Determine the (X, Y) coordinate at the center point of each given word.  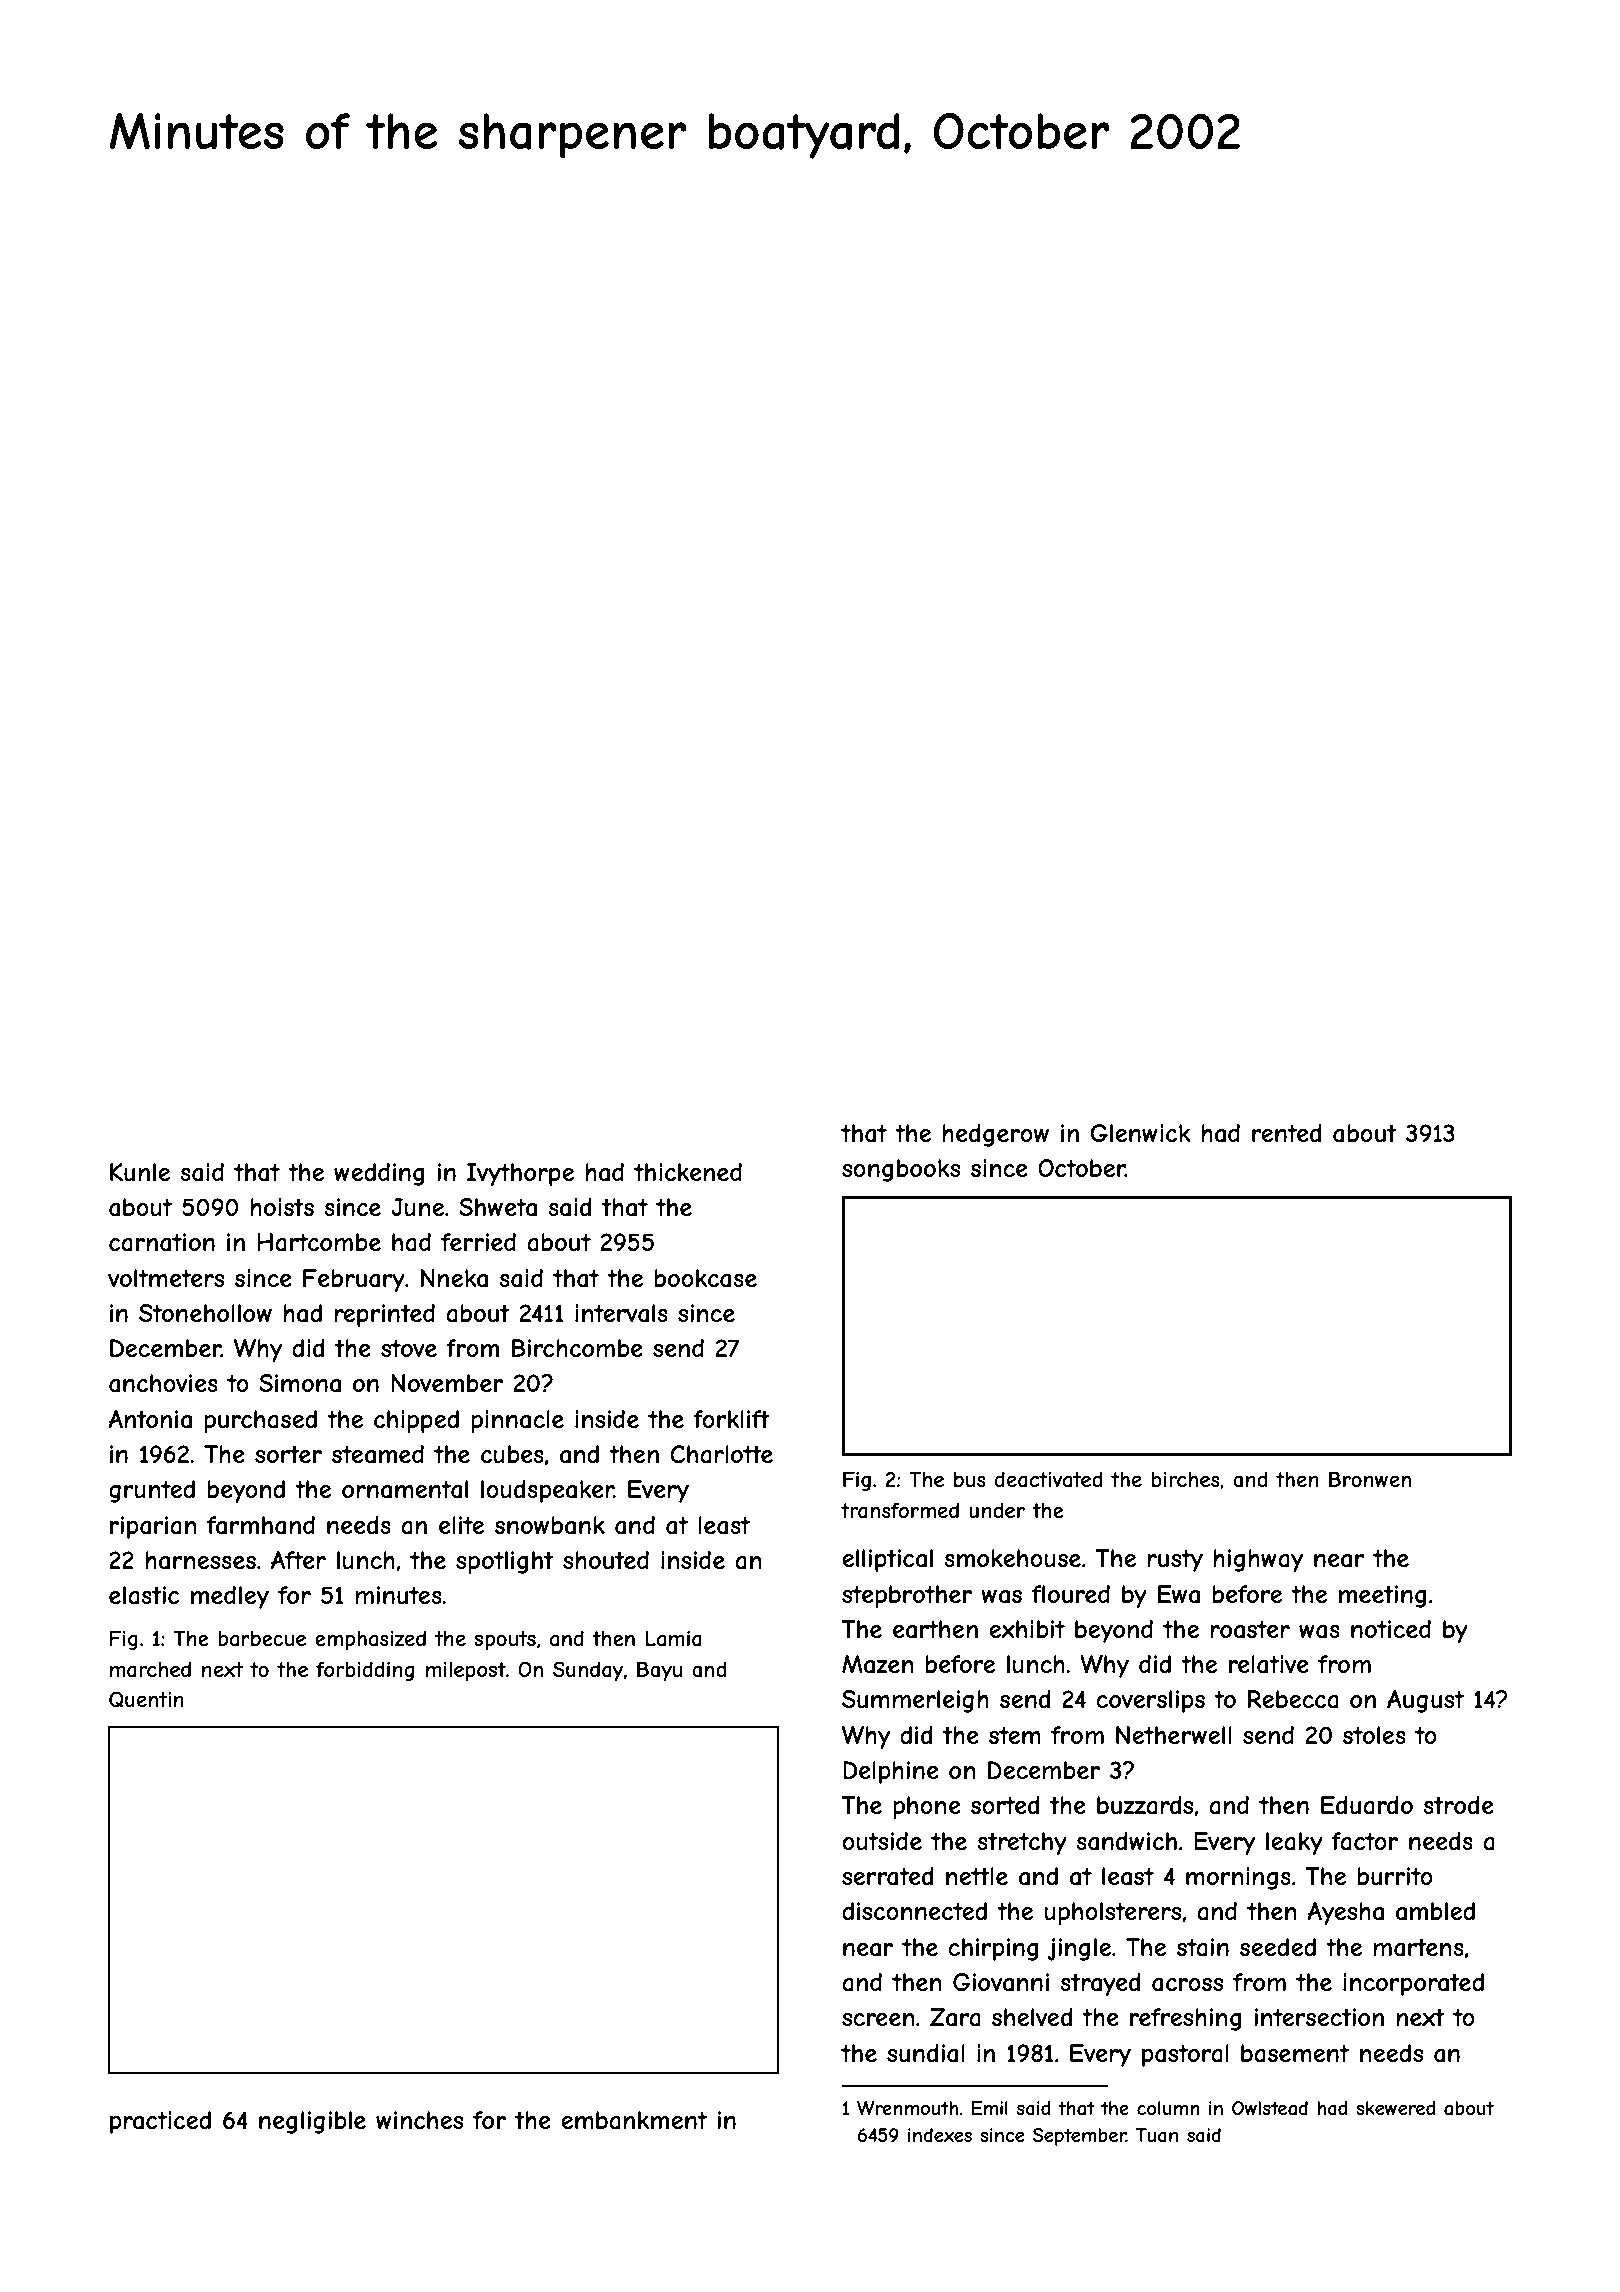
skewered (1396, 2108)
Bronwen (1370, 1479)
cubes (512, 1454)
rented (1287, 1133)
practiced (160, 2122)
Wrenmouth (907, 2108)
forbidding (365, 1671)
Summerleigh (915, 1701)
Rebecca (1293, 1699)
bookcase (706, 1278)
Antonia (150, 1419)
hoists (282, 1207)
